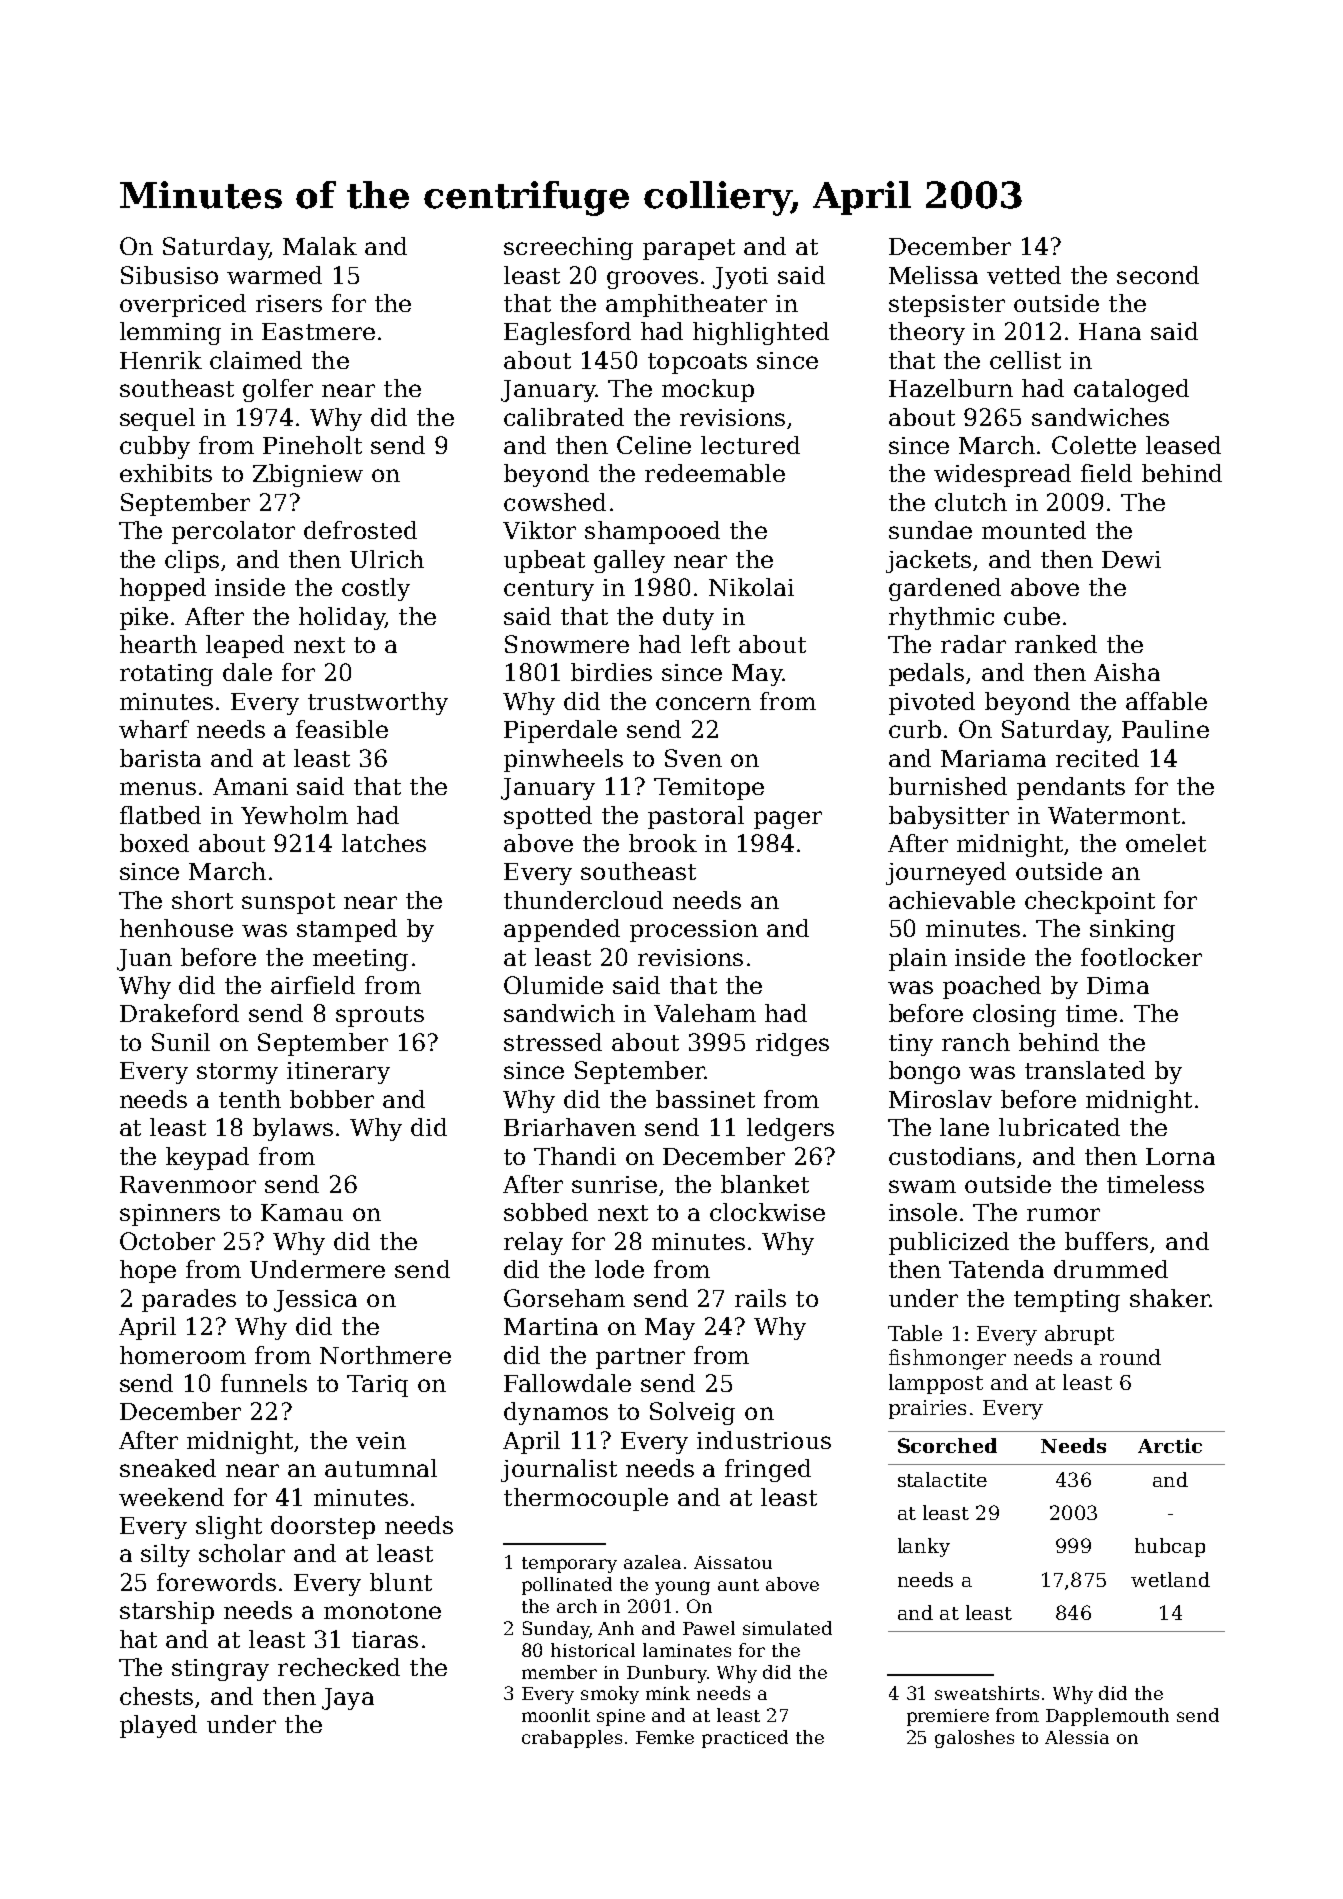 The width and height of the screenshot is (1343, 1899). Describe the element at coordinates (169, 275) in the screenshot. I see `Sibusiso` at that location.
